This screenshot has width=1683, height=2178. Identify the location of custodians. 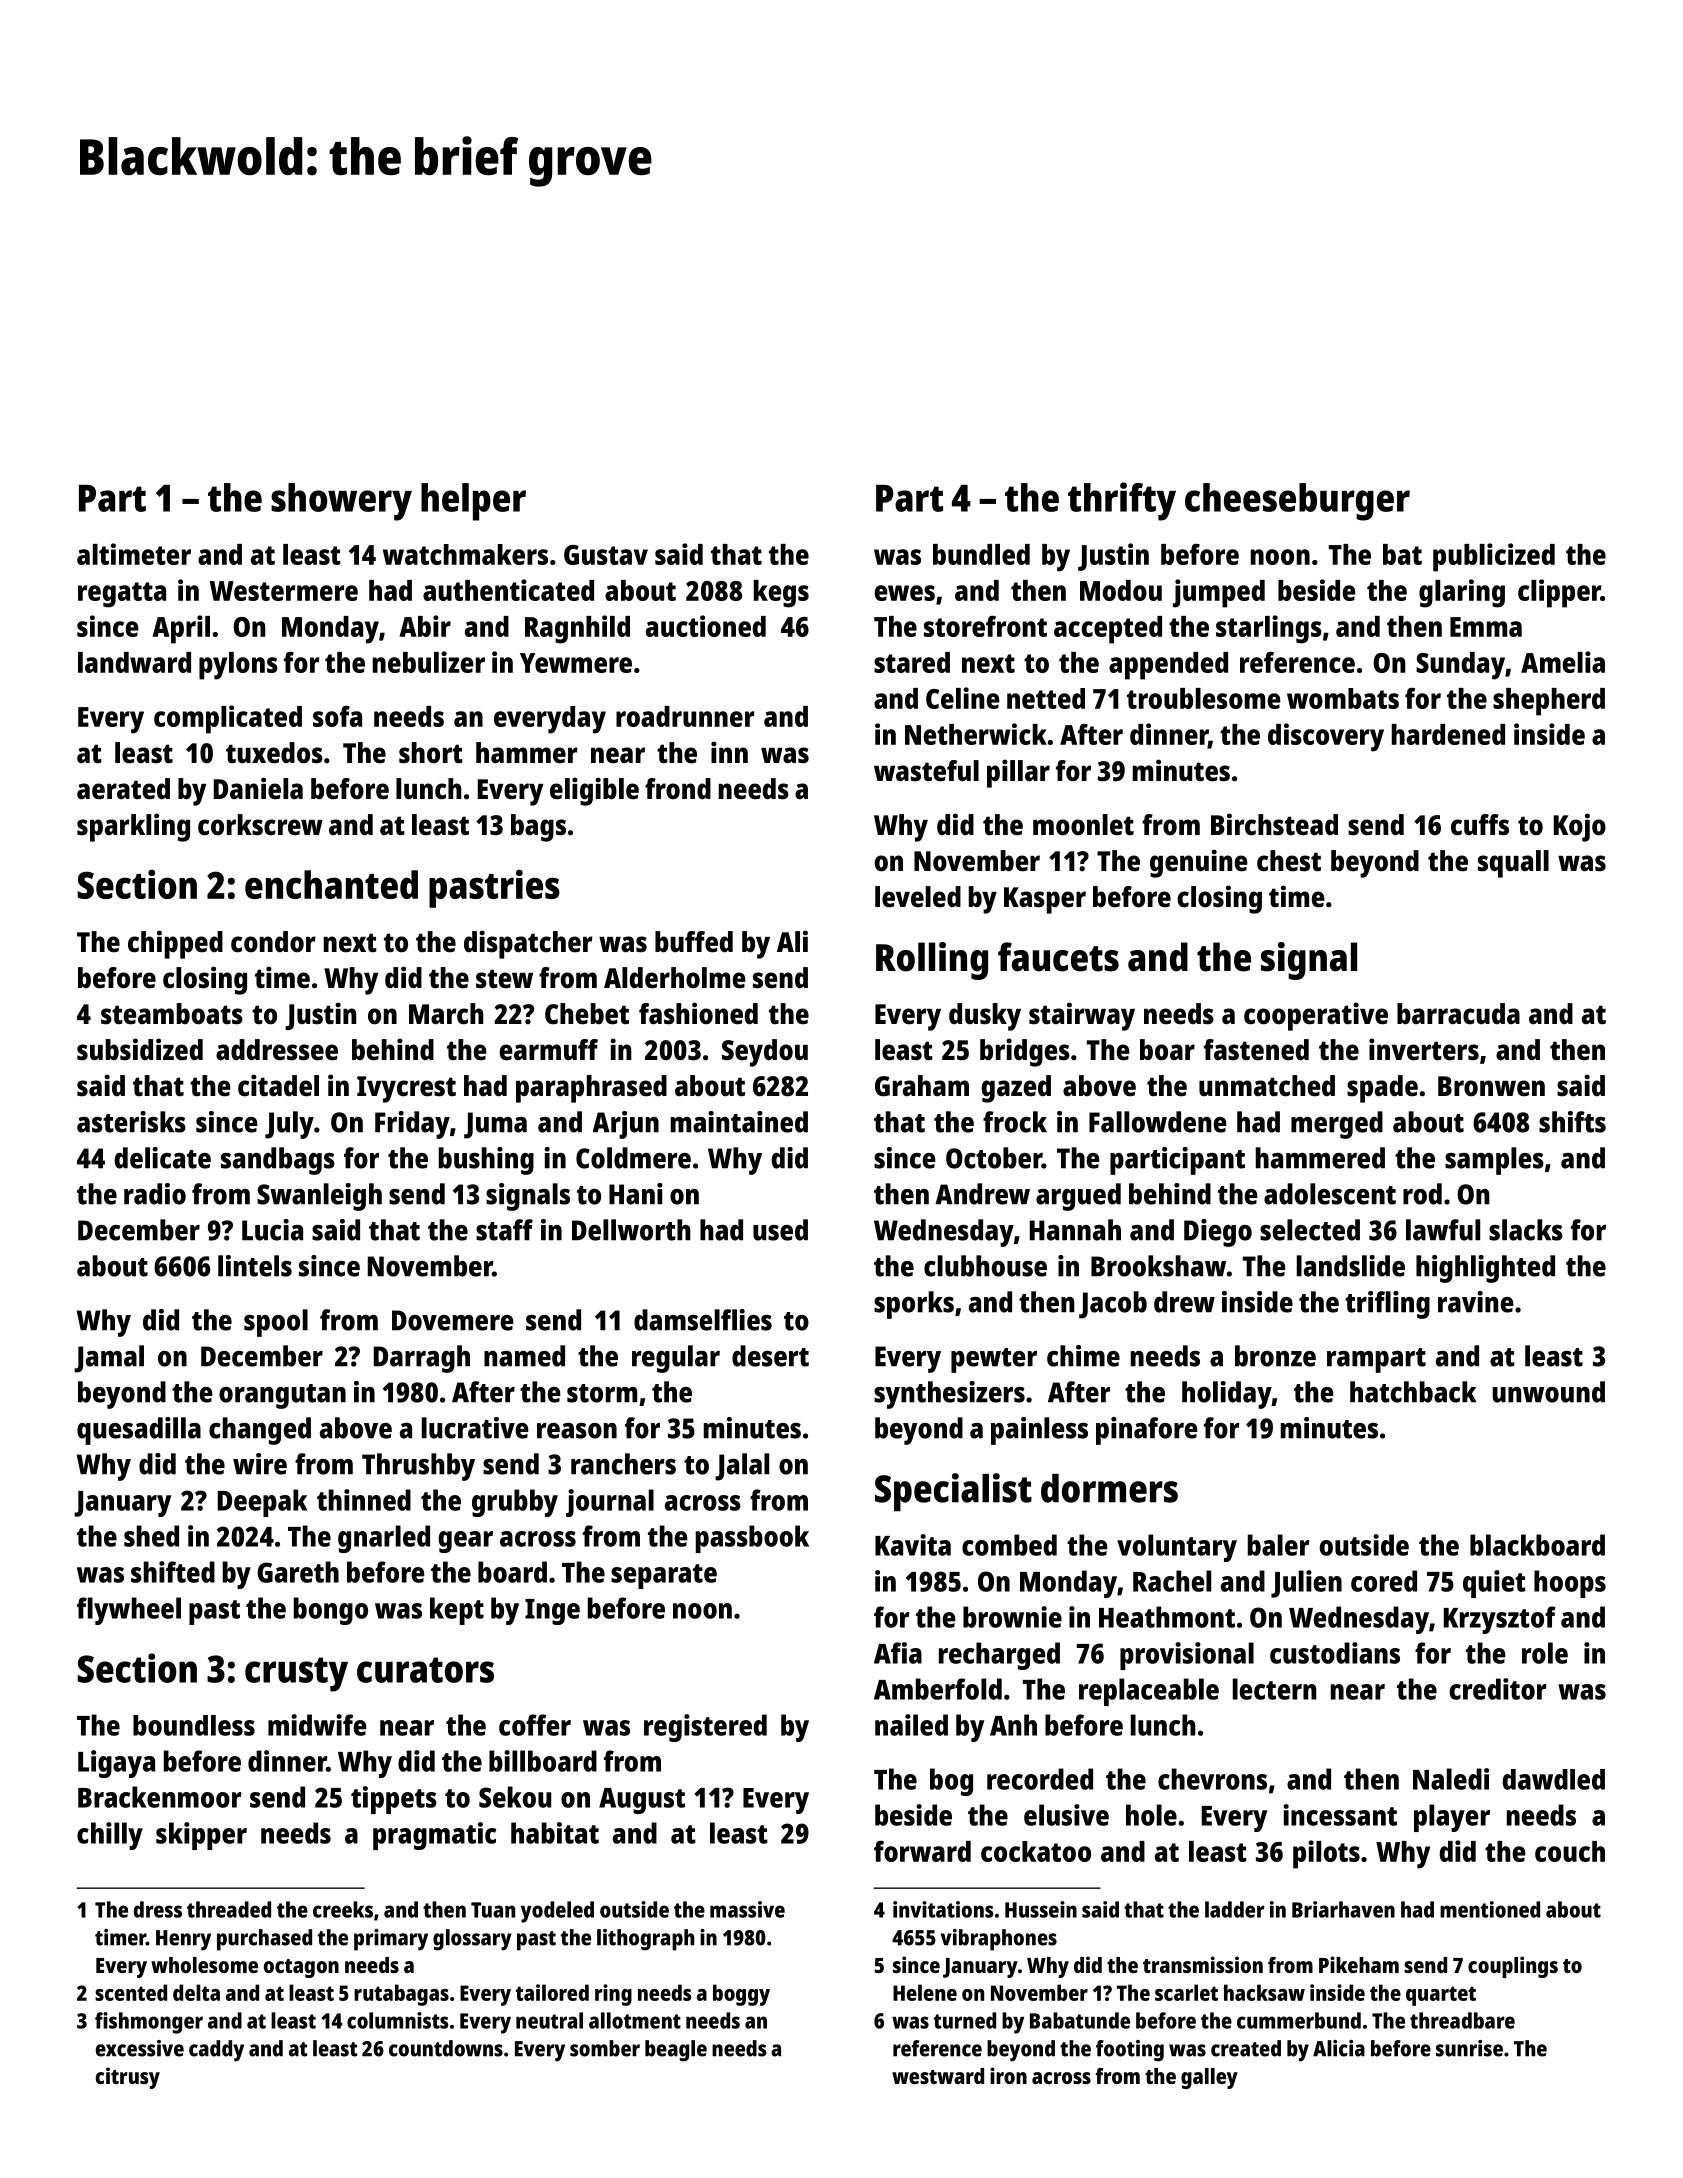
(1335, 1653).
